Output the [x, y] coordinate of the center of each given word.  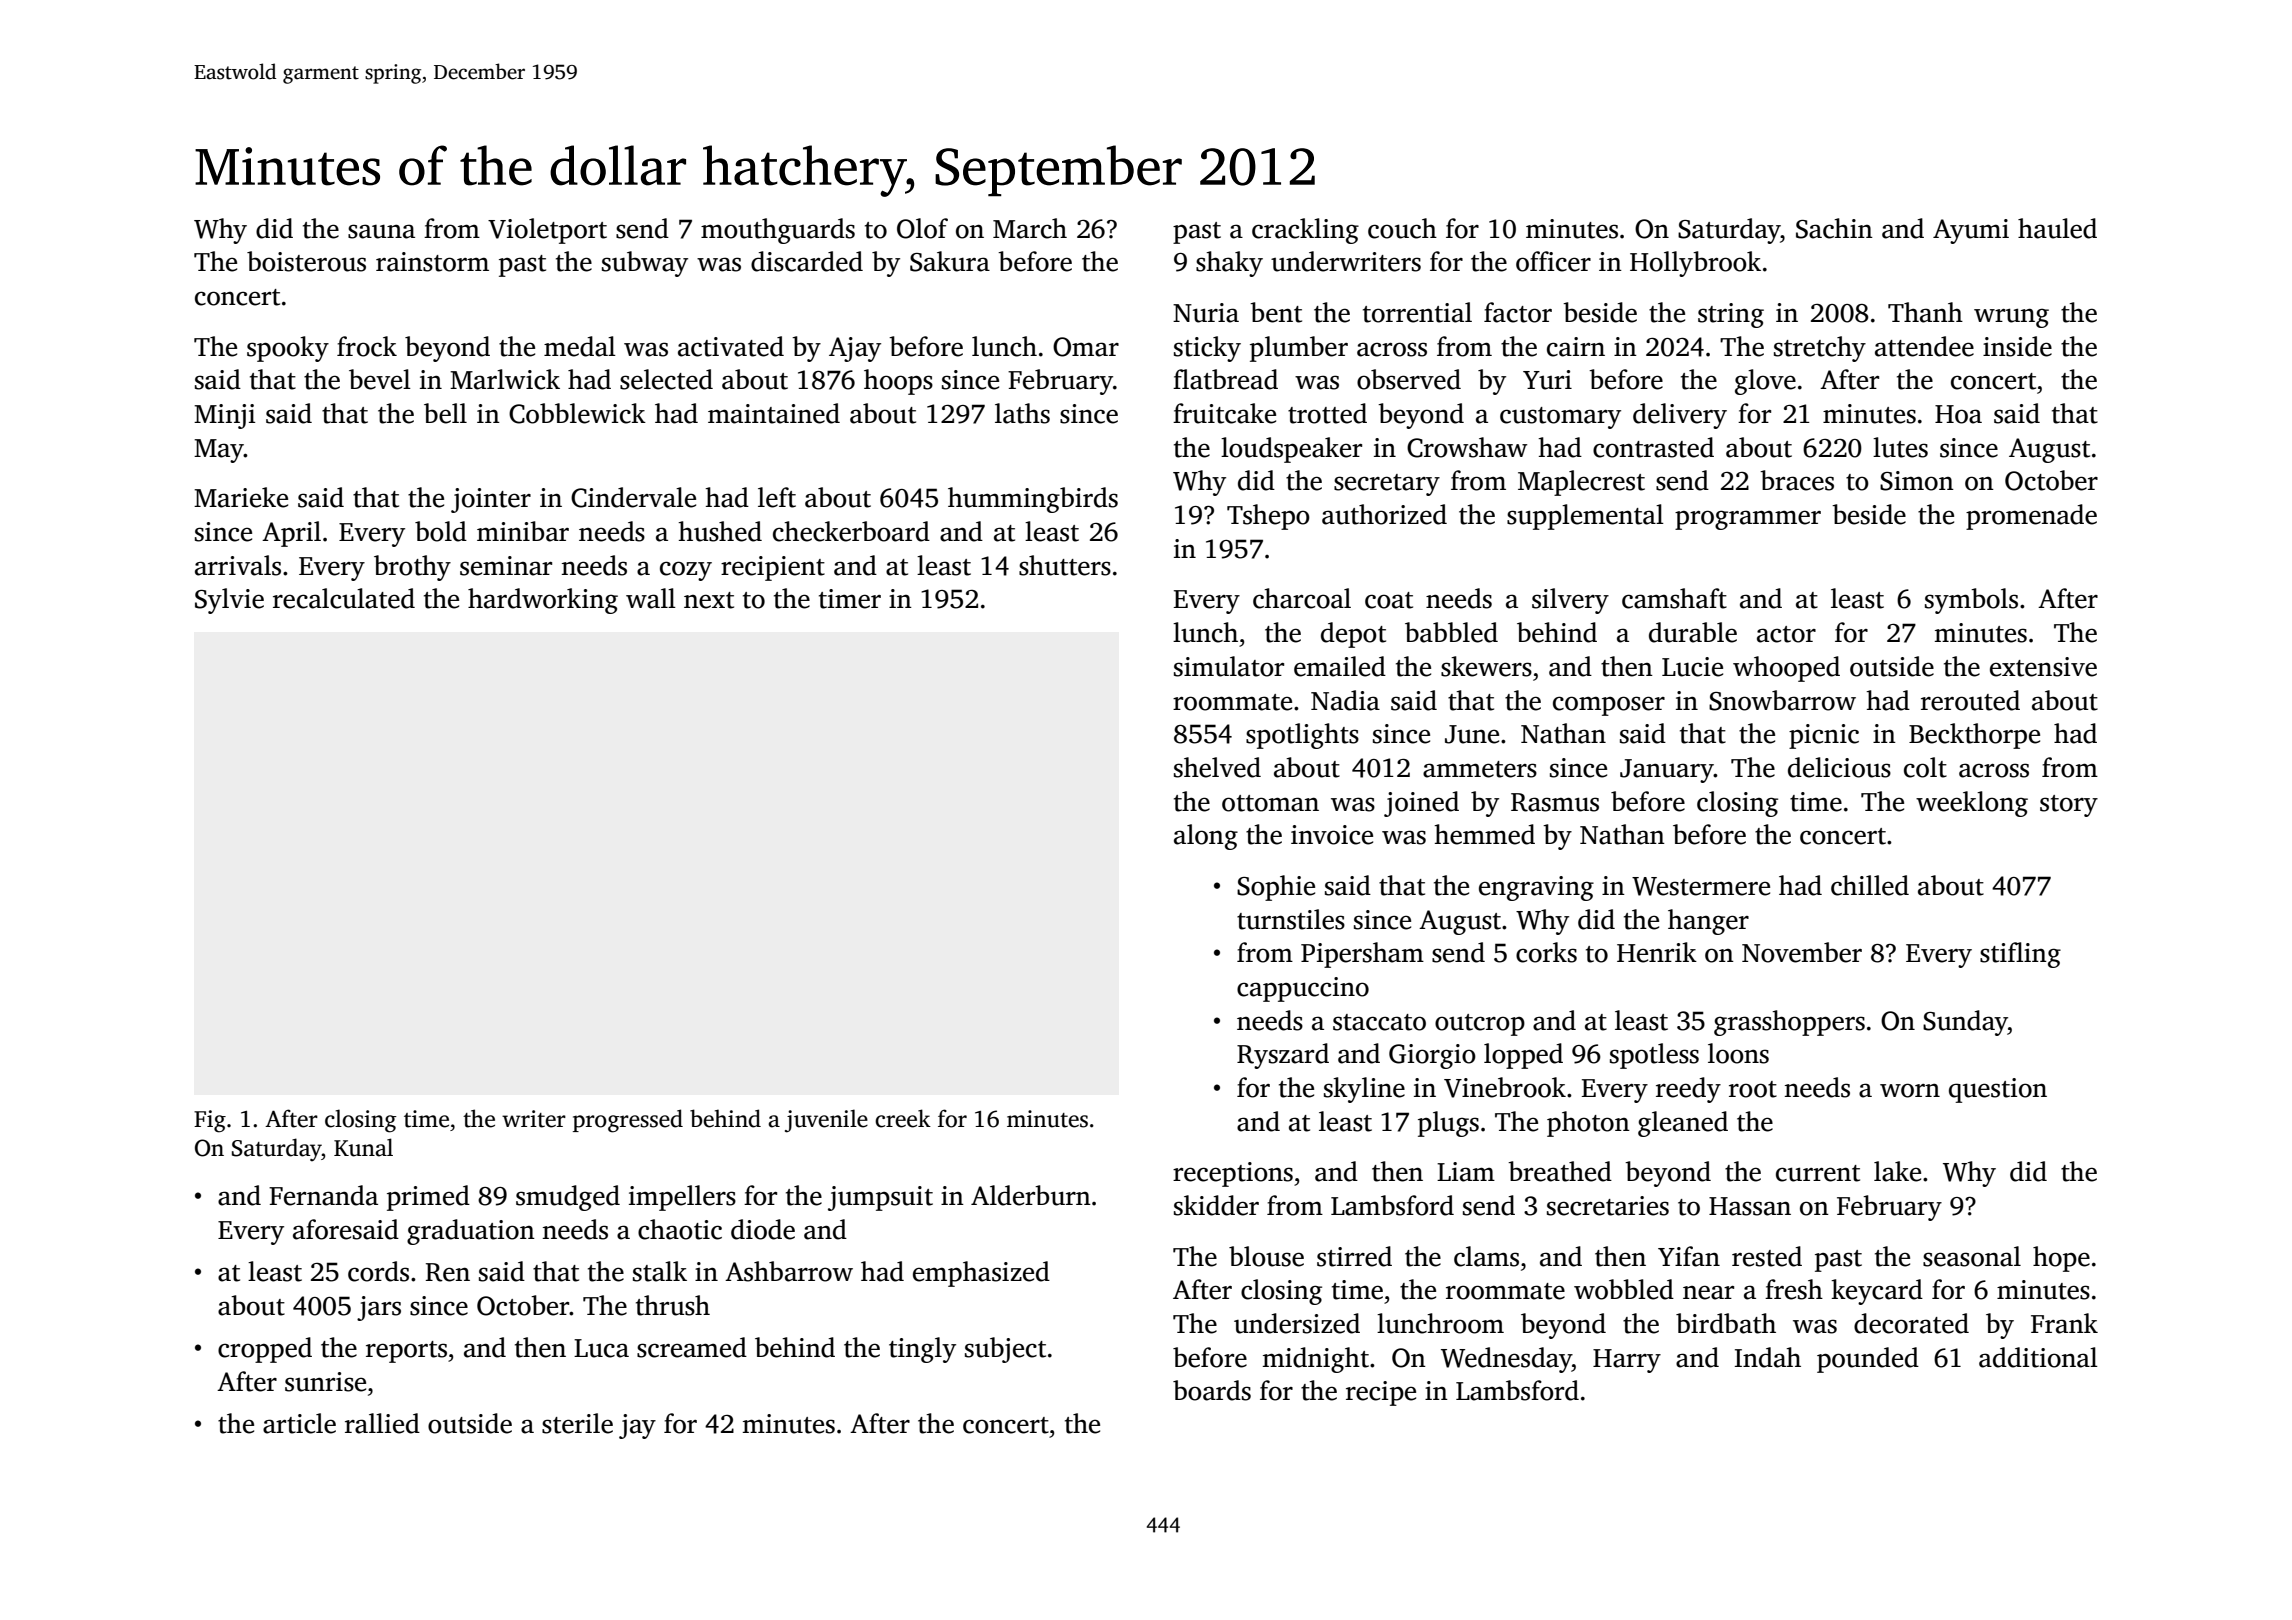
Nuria [1206, 313]
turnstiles [1291, 919]
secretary [1387, 485]
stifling [2020, 955]
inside [2017, 346]
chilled [1870, 885]
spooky [288, 349]
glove [1765, 382]
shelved [1217, 767]
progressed [628, 1121]
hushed [720, 531]
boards [1212, 1390]
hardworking [543, 601]
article [299, 1423]
